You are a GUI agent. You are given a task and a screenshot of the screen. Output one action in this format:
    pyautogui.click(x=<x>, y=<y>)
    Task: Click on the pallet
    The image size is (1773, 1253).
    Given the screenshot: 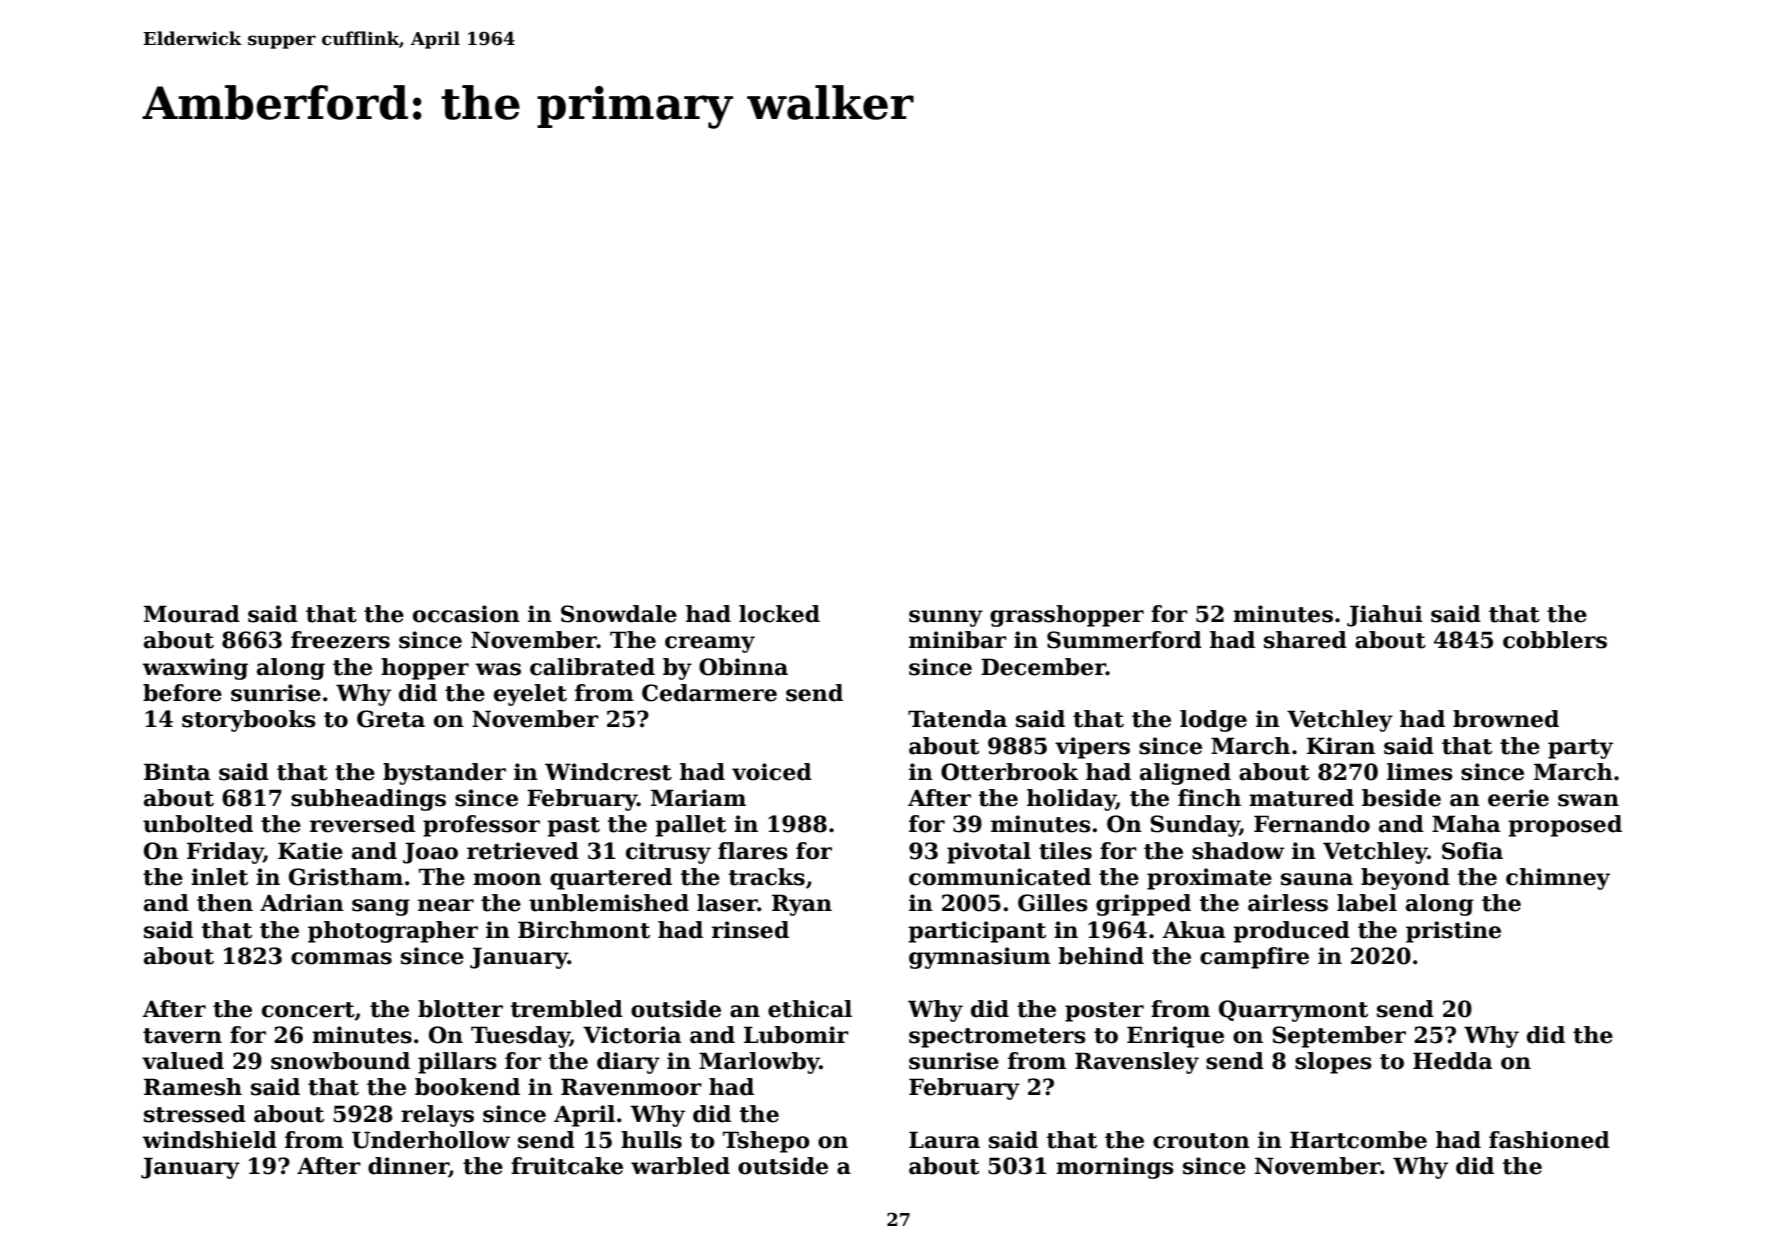 What is the action you would take?
    pyautogui.click(x=690, y=826)
